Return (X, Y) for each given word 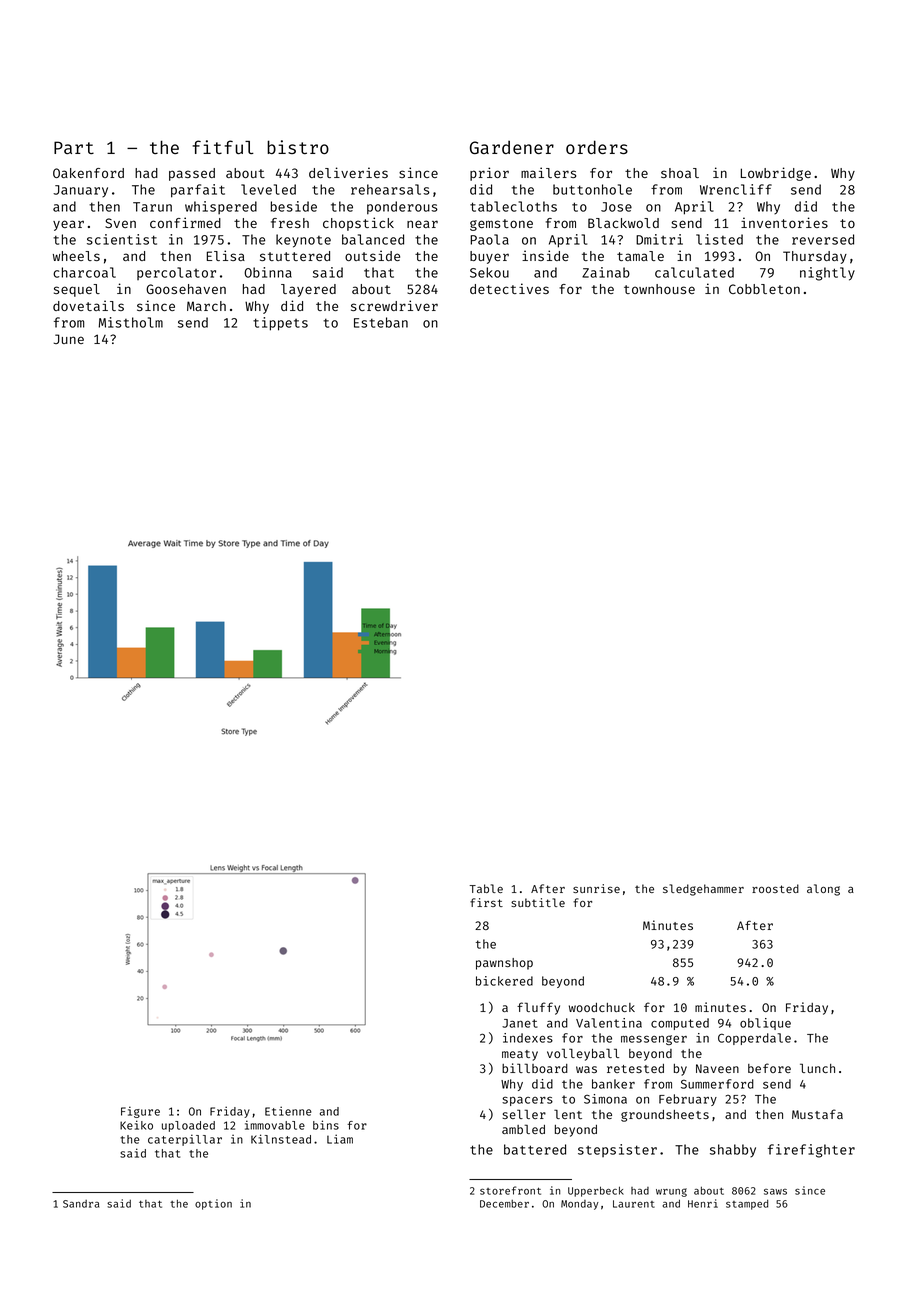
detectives (509, 288)
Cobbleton (764, 289)
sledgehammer (703, 890)
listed (719, 239)
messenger (654, 1040)
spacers (527, 1101)
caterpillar (185, 1140)
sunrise (596, 888)
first (486, 902)
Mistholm (131, 322)
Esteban (381, 322)
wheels (76, 256)
